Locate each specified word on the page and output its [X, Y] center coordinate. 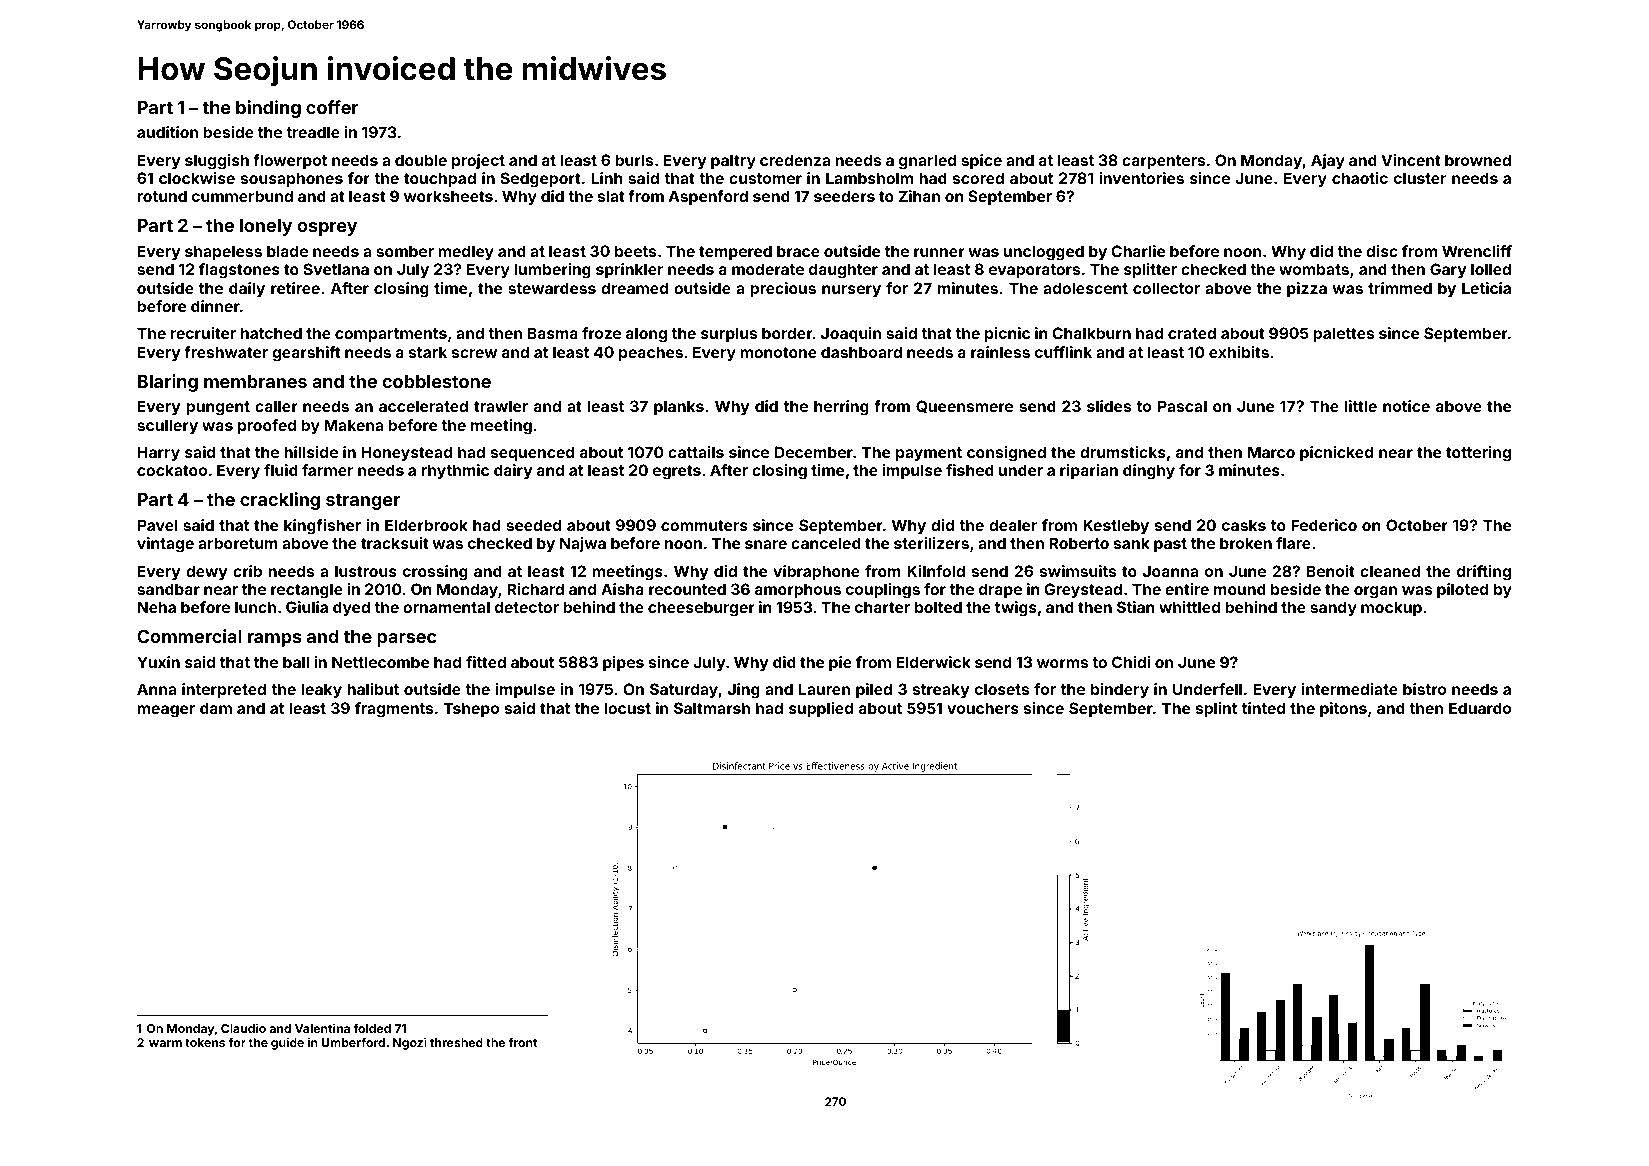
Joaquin [851, 334]
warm [165, 1043]
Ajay [1328, 161]
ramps [275, 640]
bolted [938, 607]
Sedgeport [541, 180]
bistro [1424, 689]
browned [1478, 160]
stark [428, 352]
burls [634, 160]
